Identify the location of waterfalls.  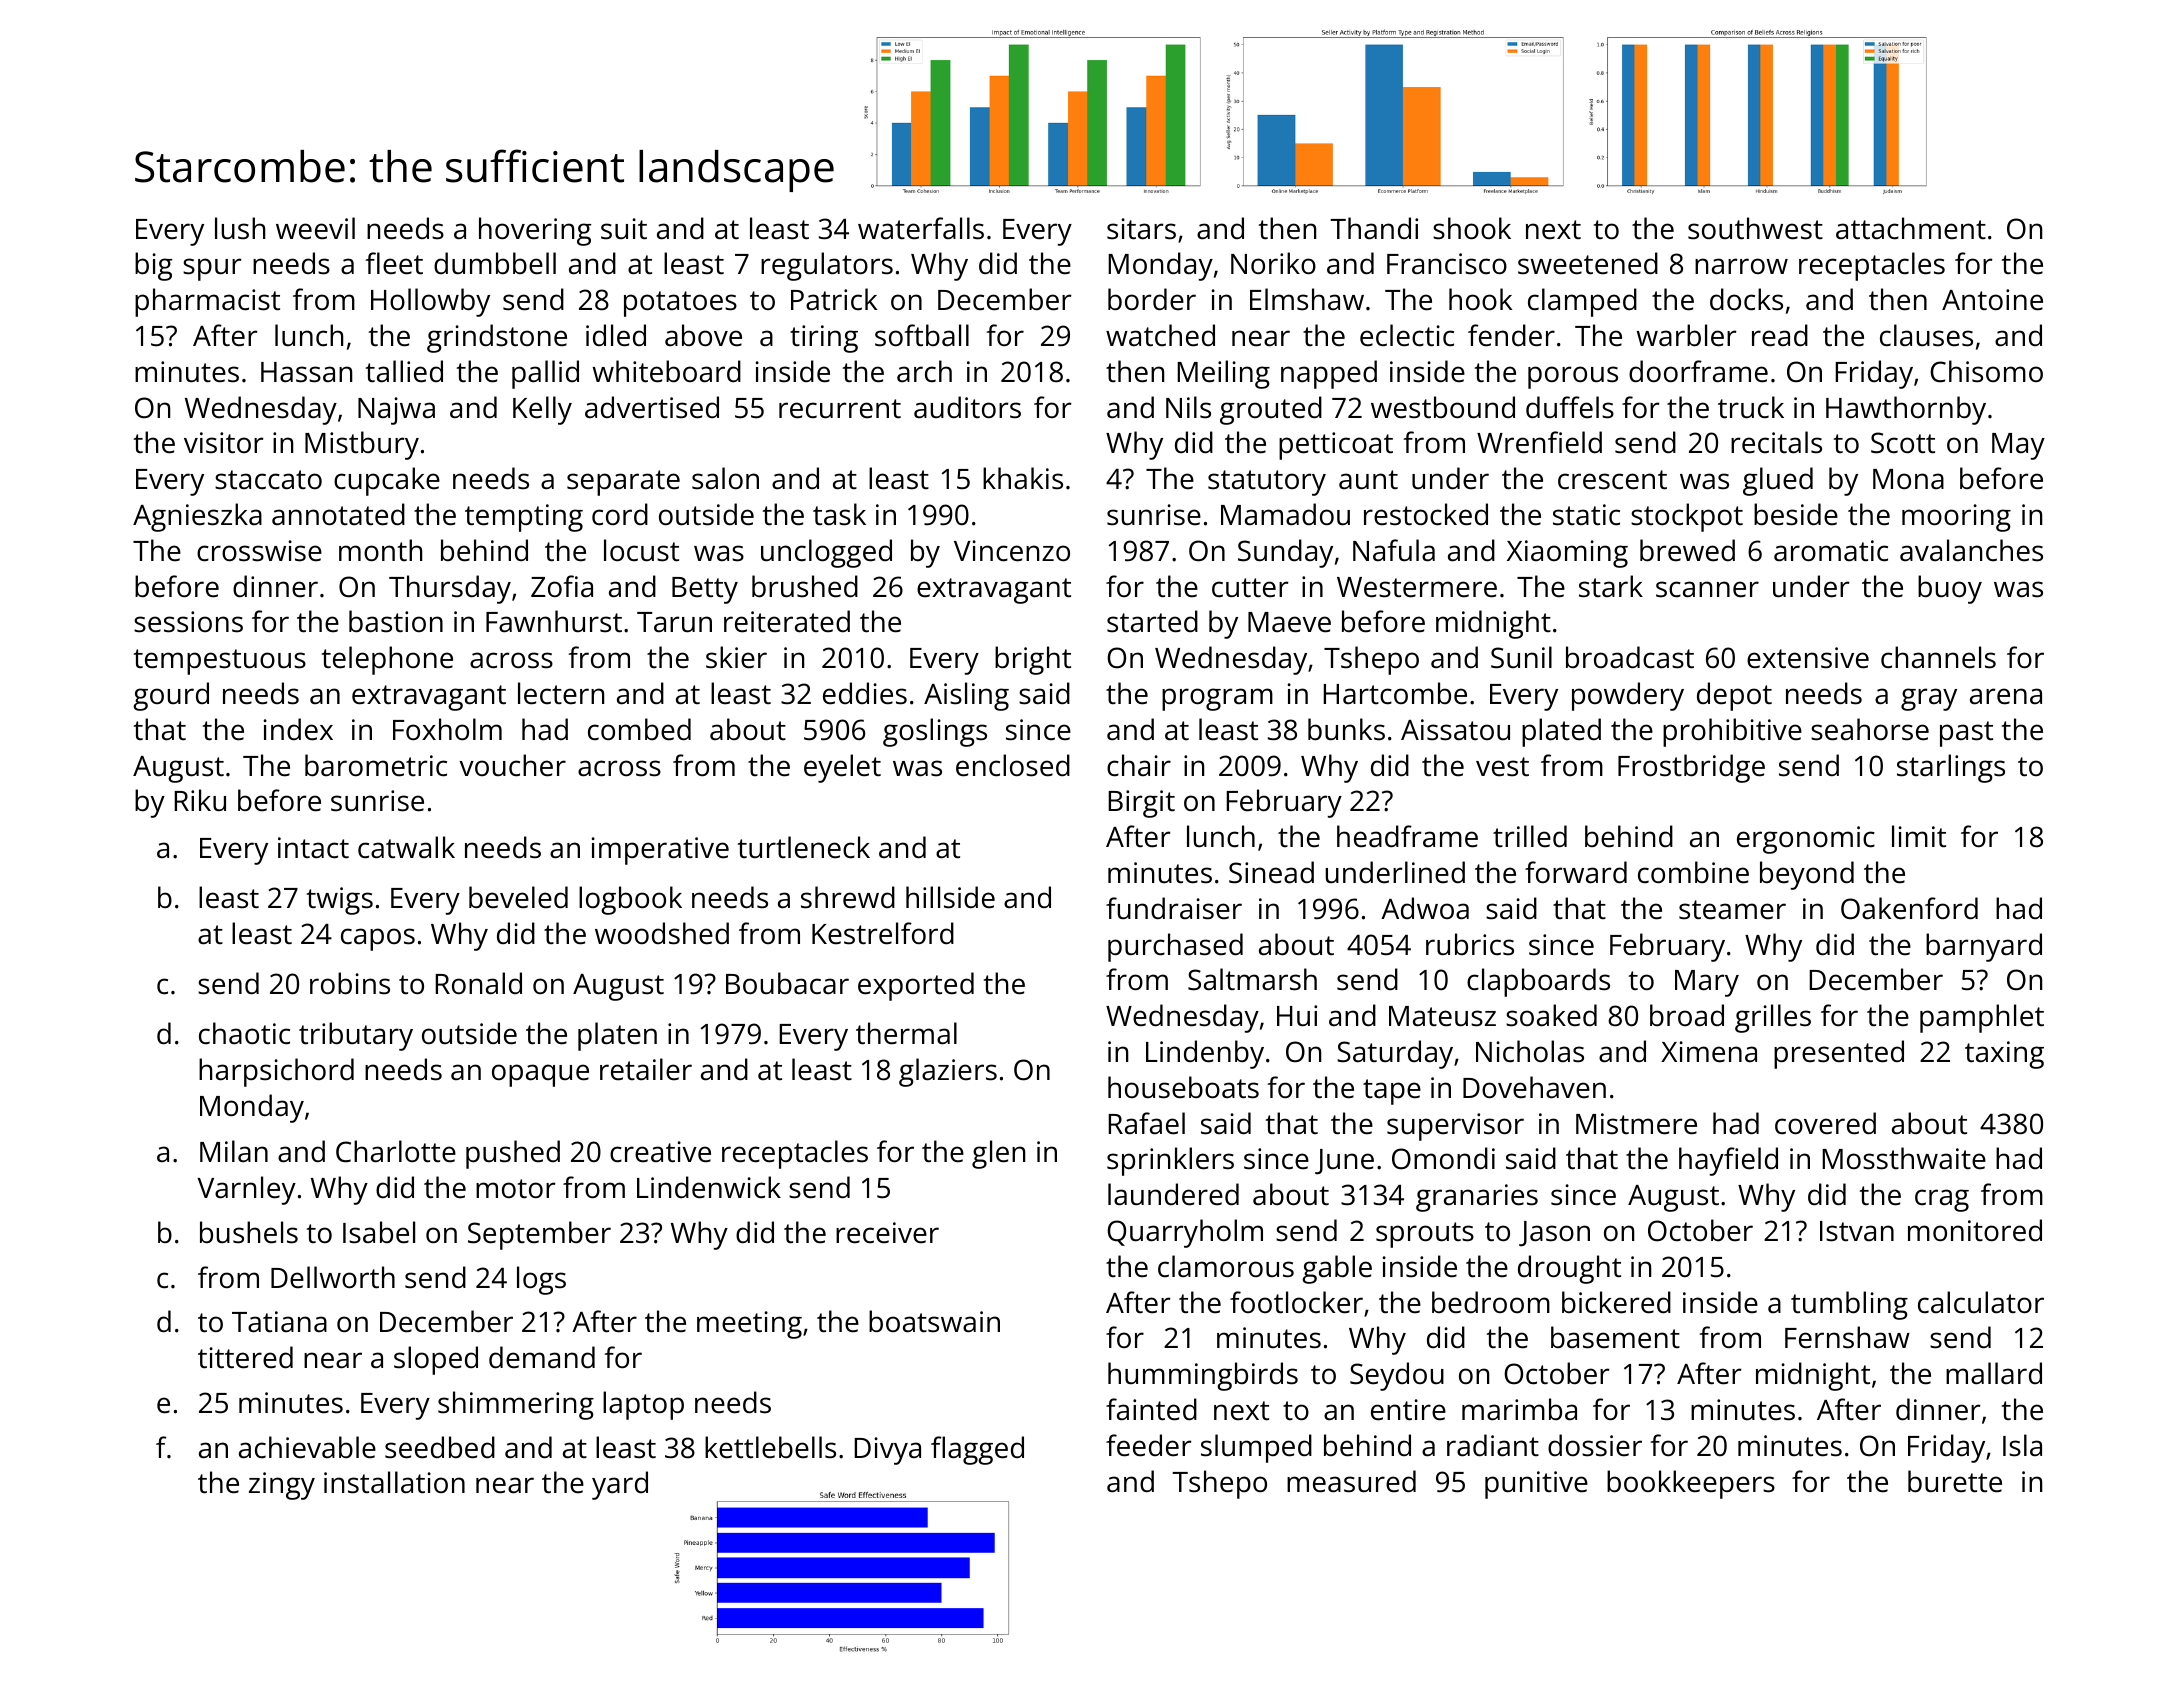
(921, 228).
